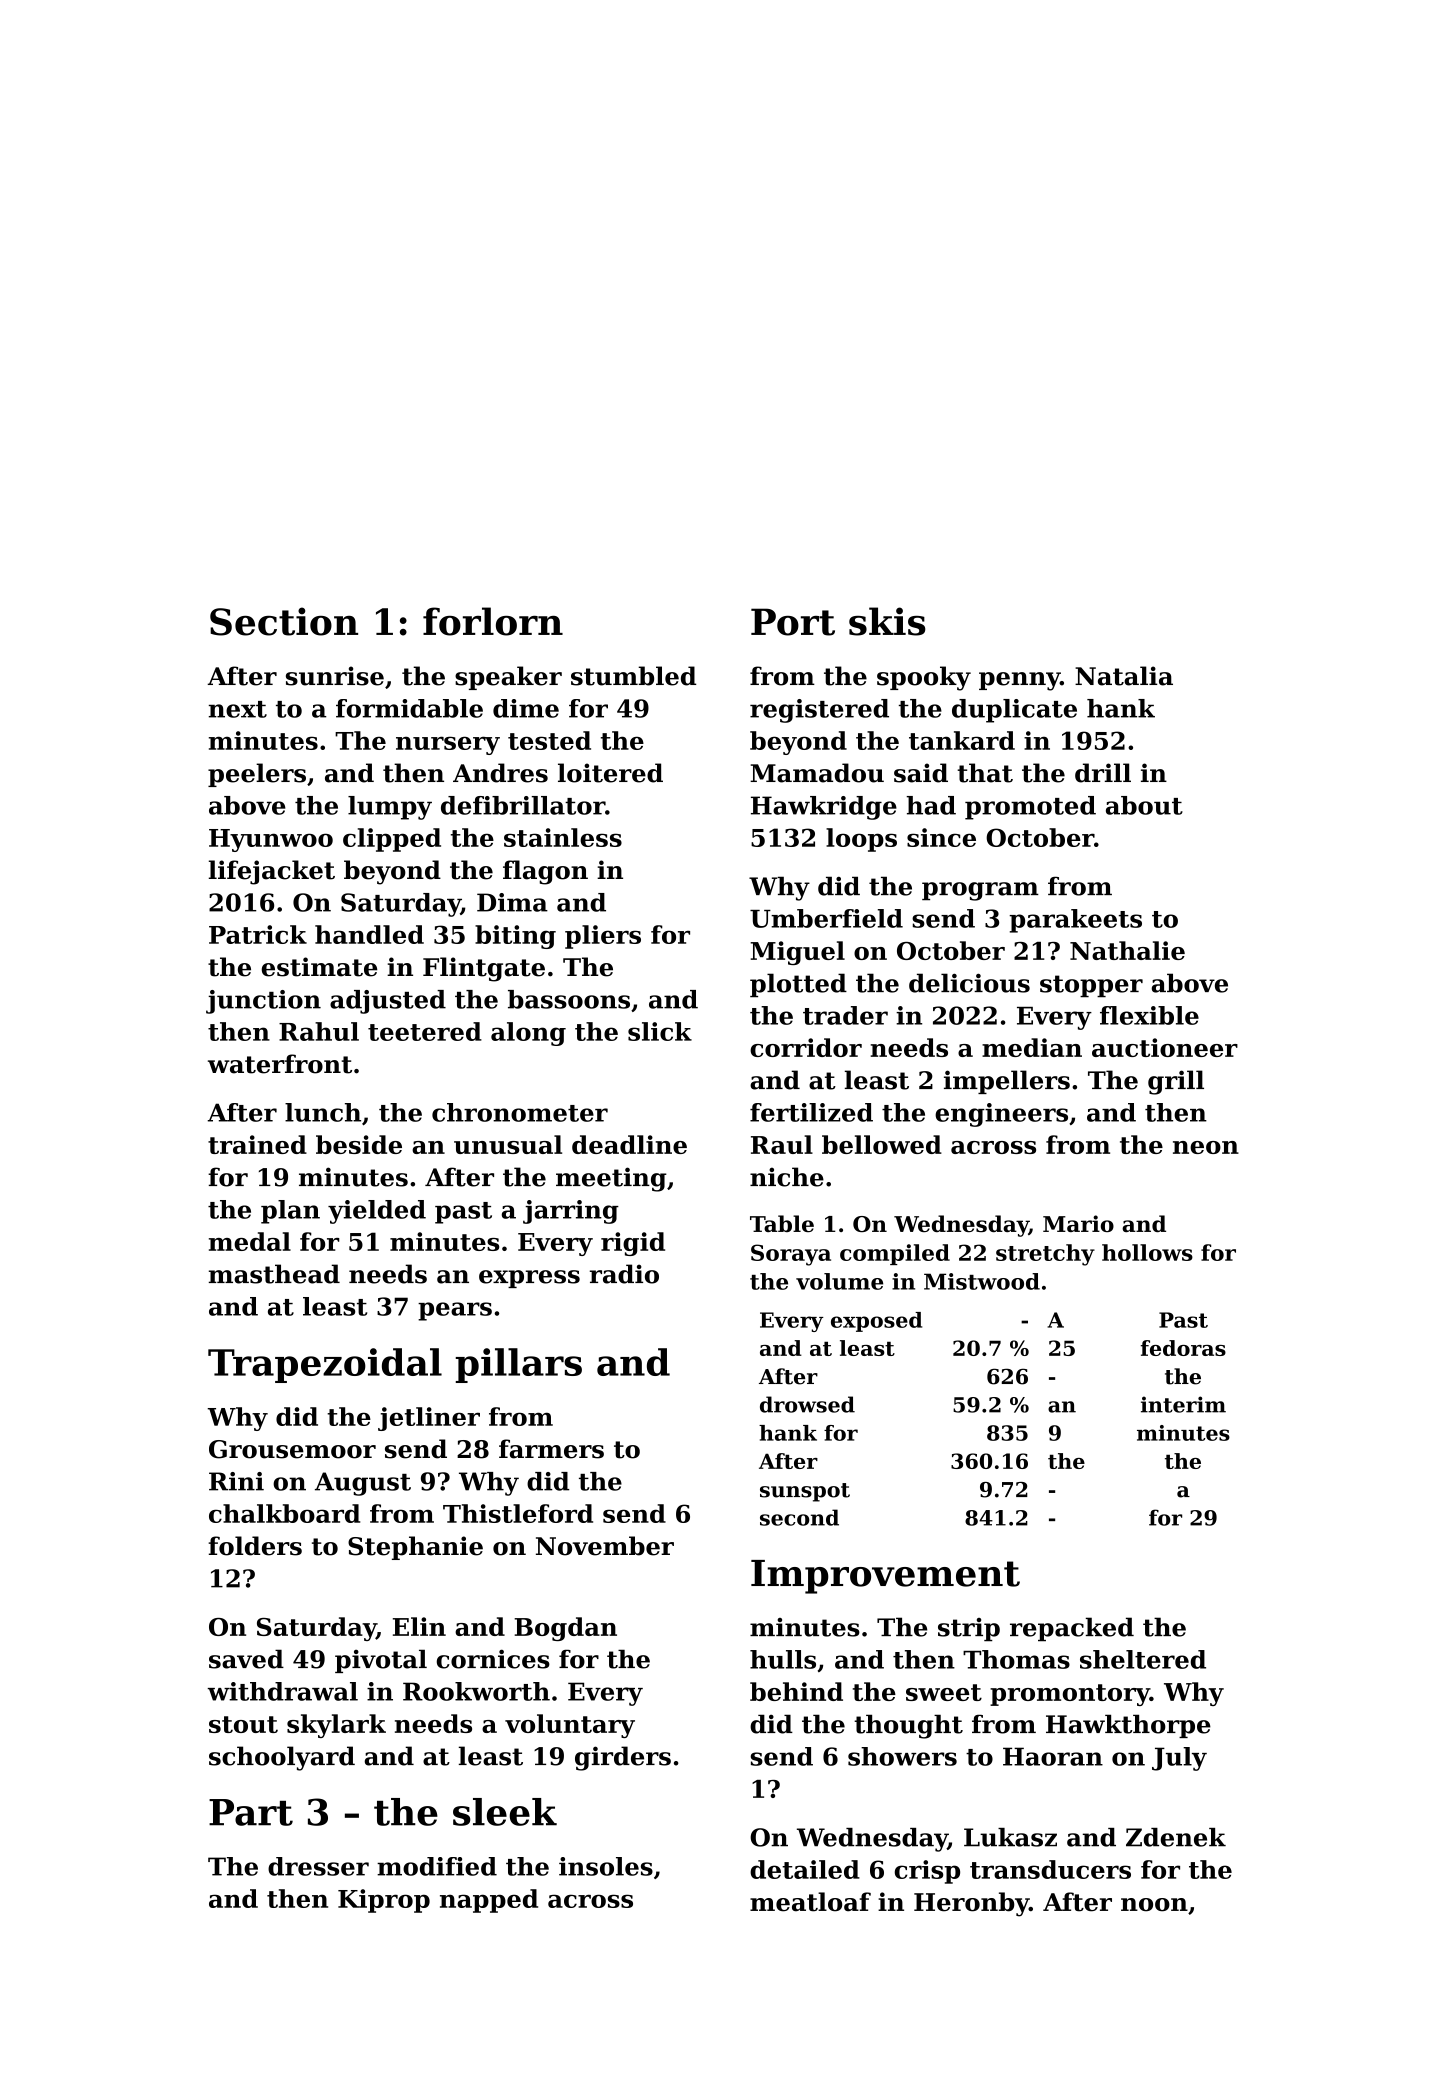  I want to click on napped, so click(489, 1901).
